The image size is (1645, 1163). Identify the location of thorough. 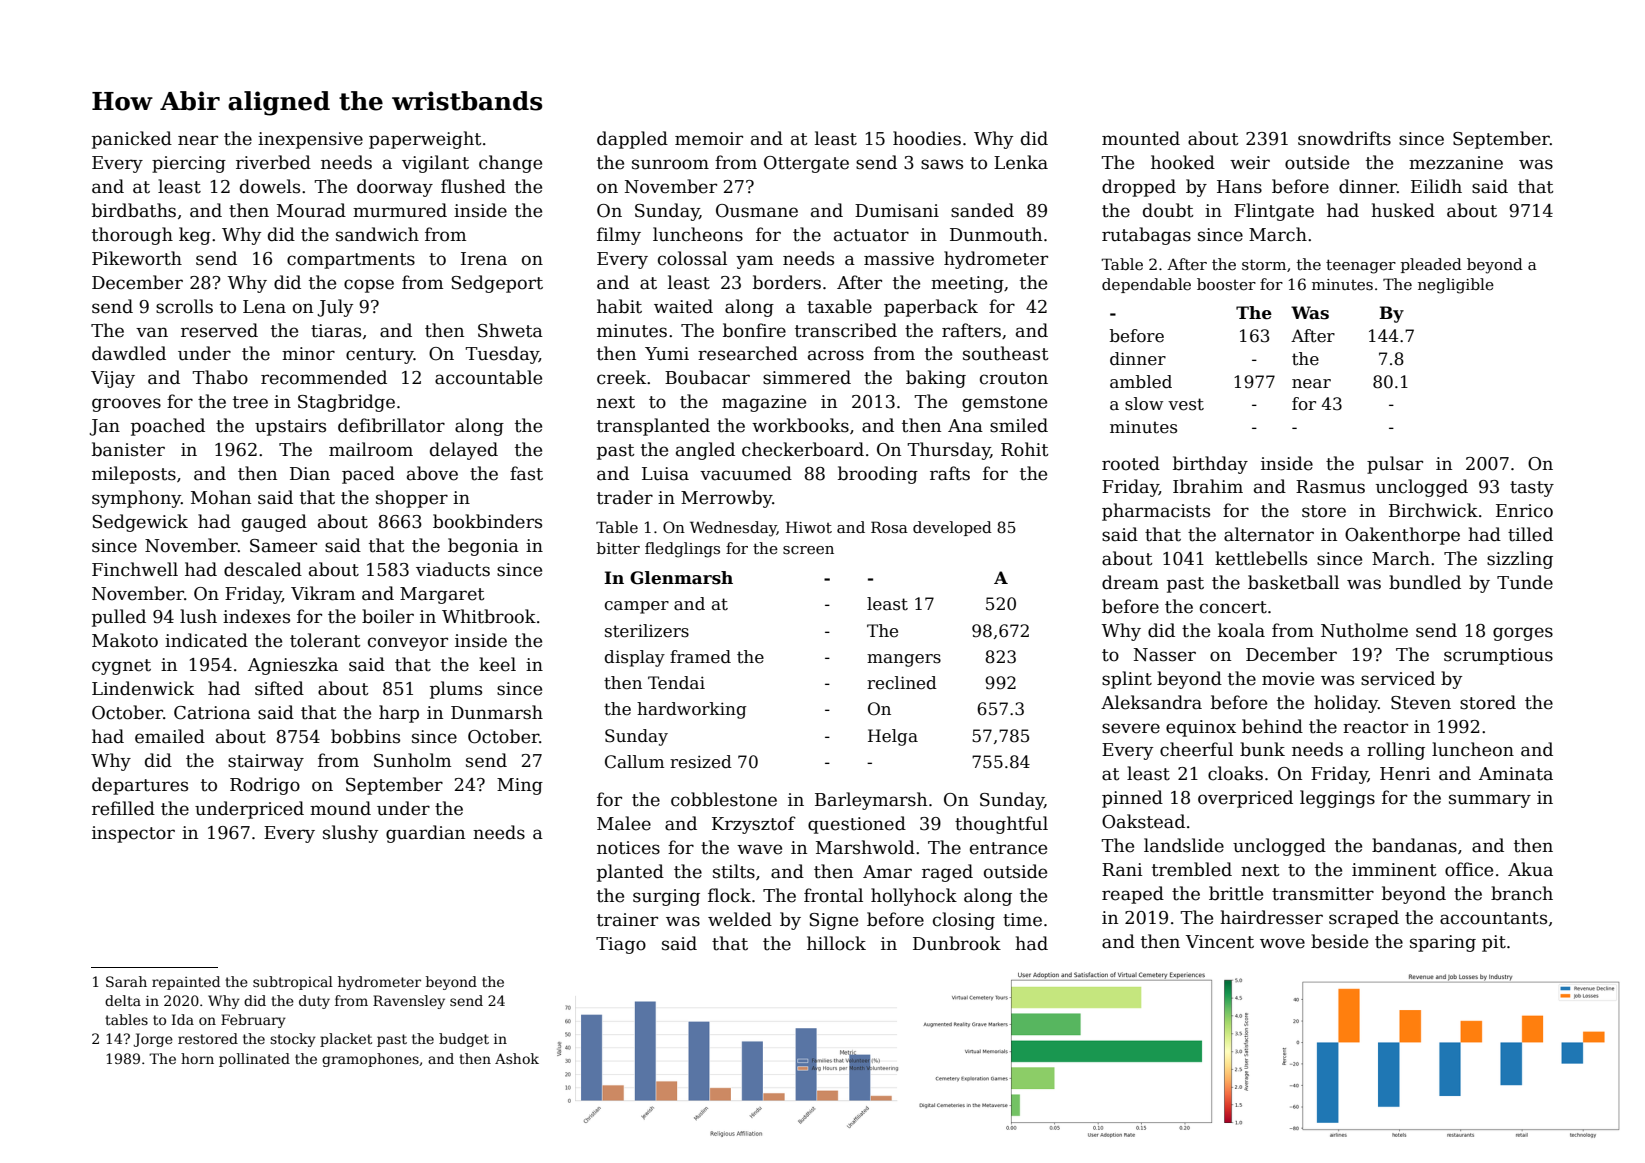
(132, 236).
